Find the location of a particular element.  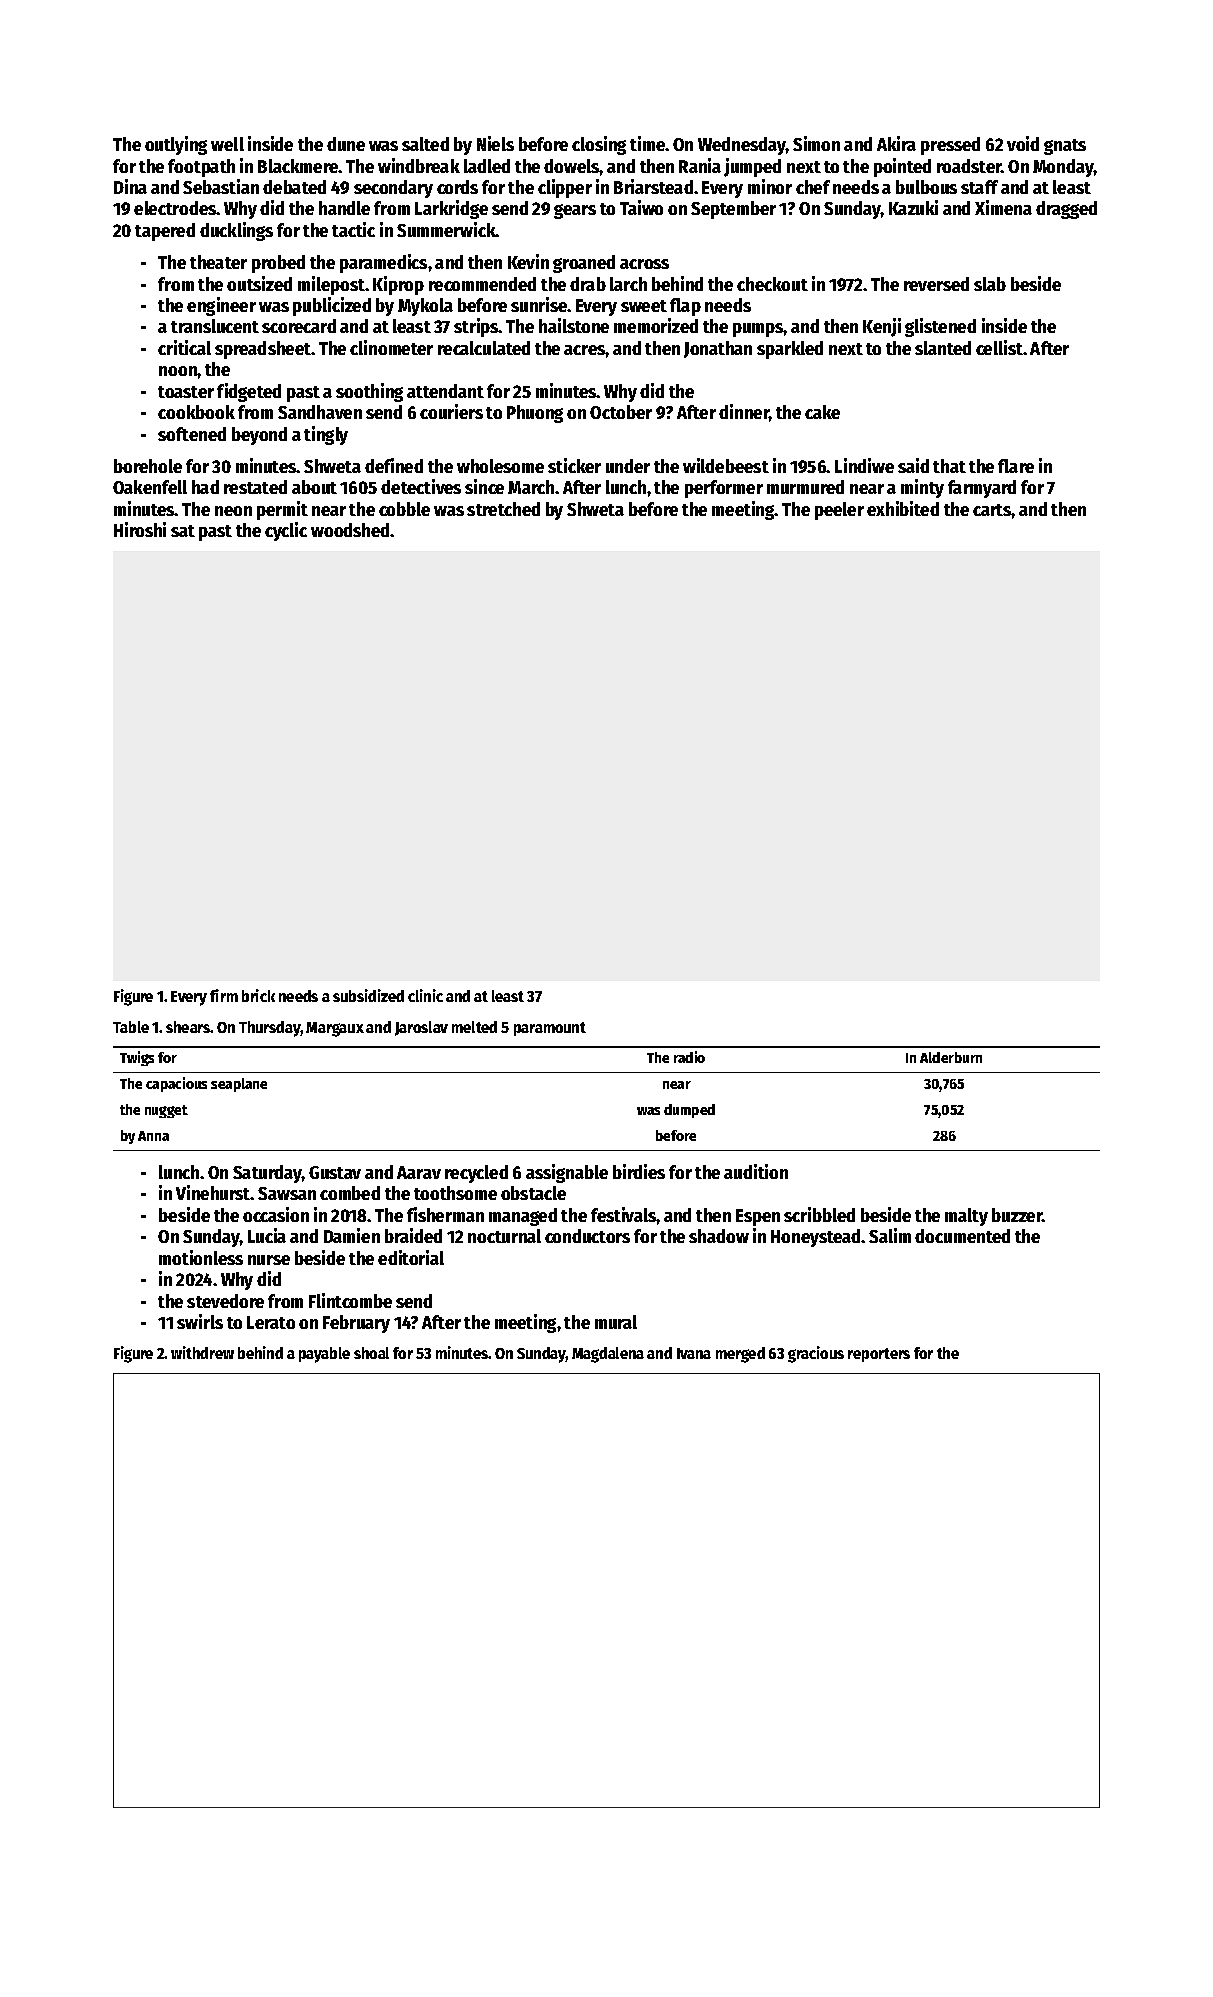

Hiroshi is located at coordinates (140, 529).
